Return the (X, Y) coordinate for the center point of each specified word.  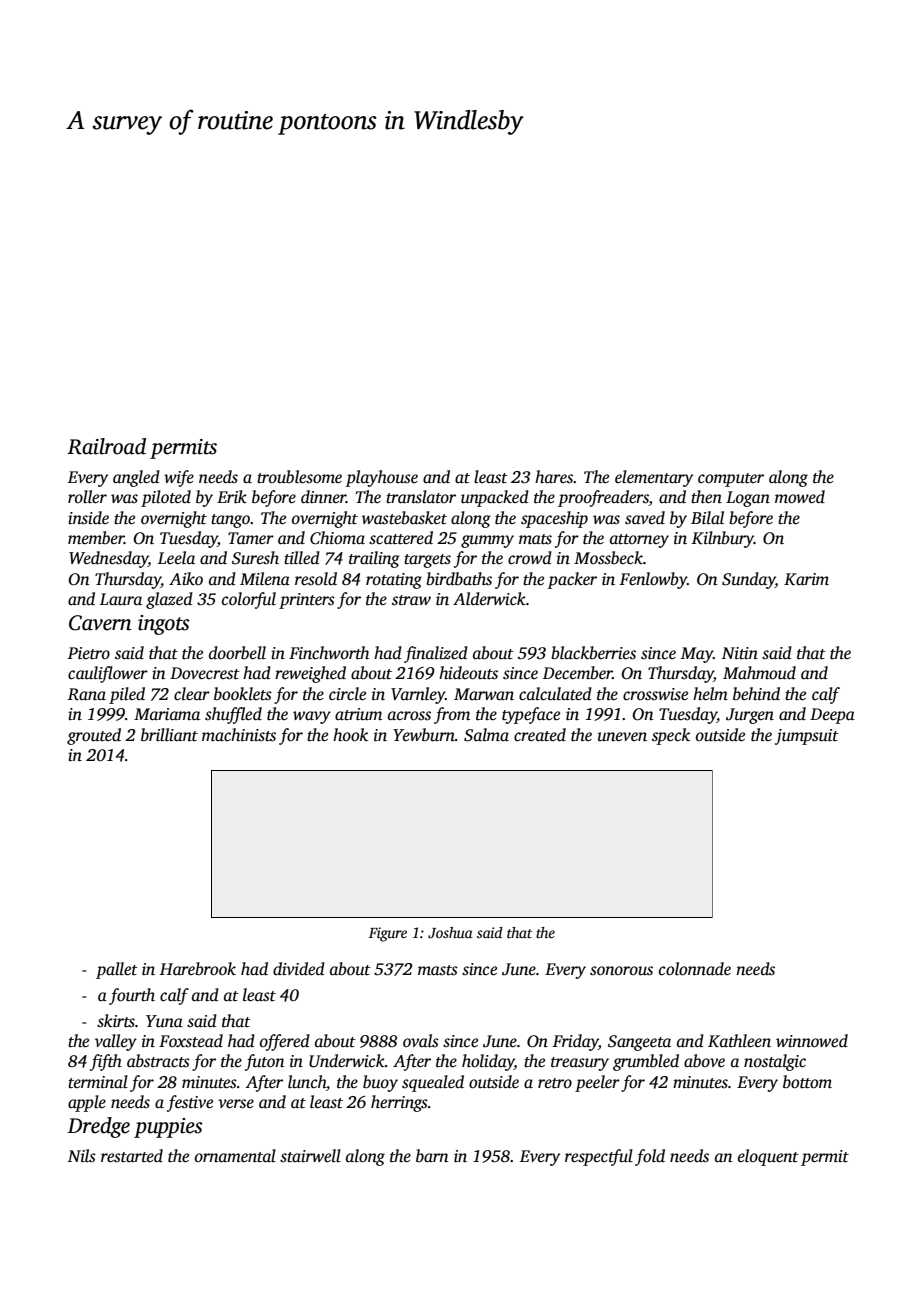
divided (299, 969)
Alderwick (489, 598)
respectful (599, 1157)
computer (731, 480)
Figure (388, 934)
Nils (82, 1156)
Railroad (106, 446)
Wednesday (108, 559)
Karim (806, 579)
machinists (239, 735)
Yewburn (424, 735)
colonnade (695, 969)
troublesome (299, 477)
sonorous (621, 971)
